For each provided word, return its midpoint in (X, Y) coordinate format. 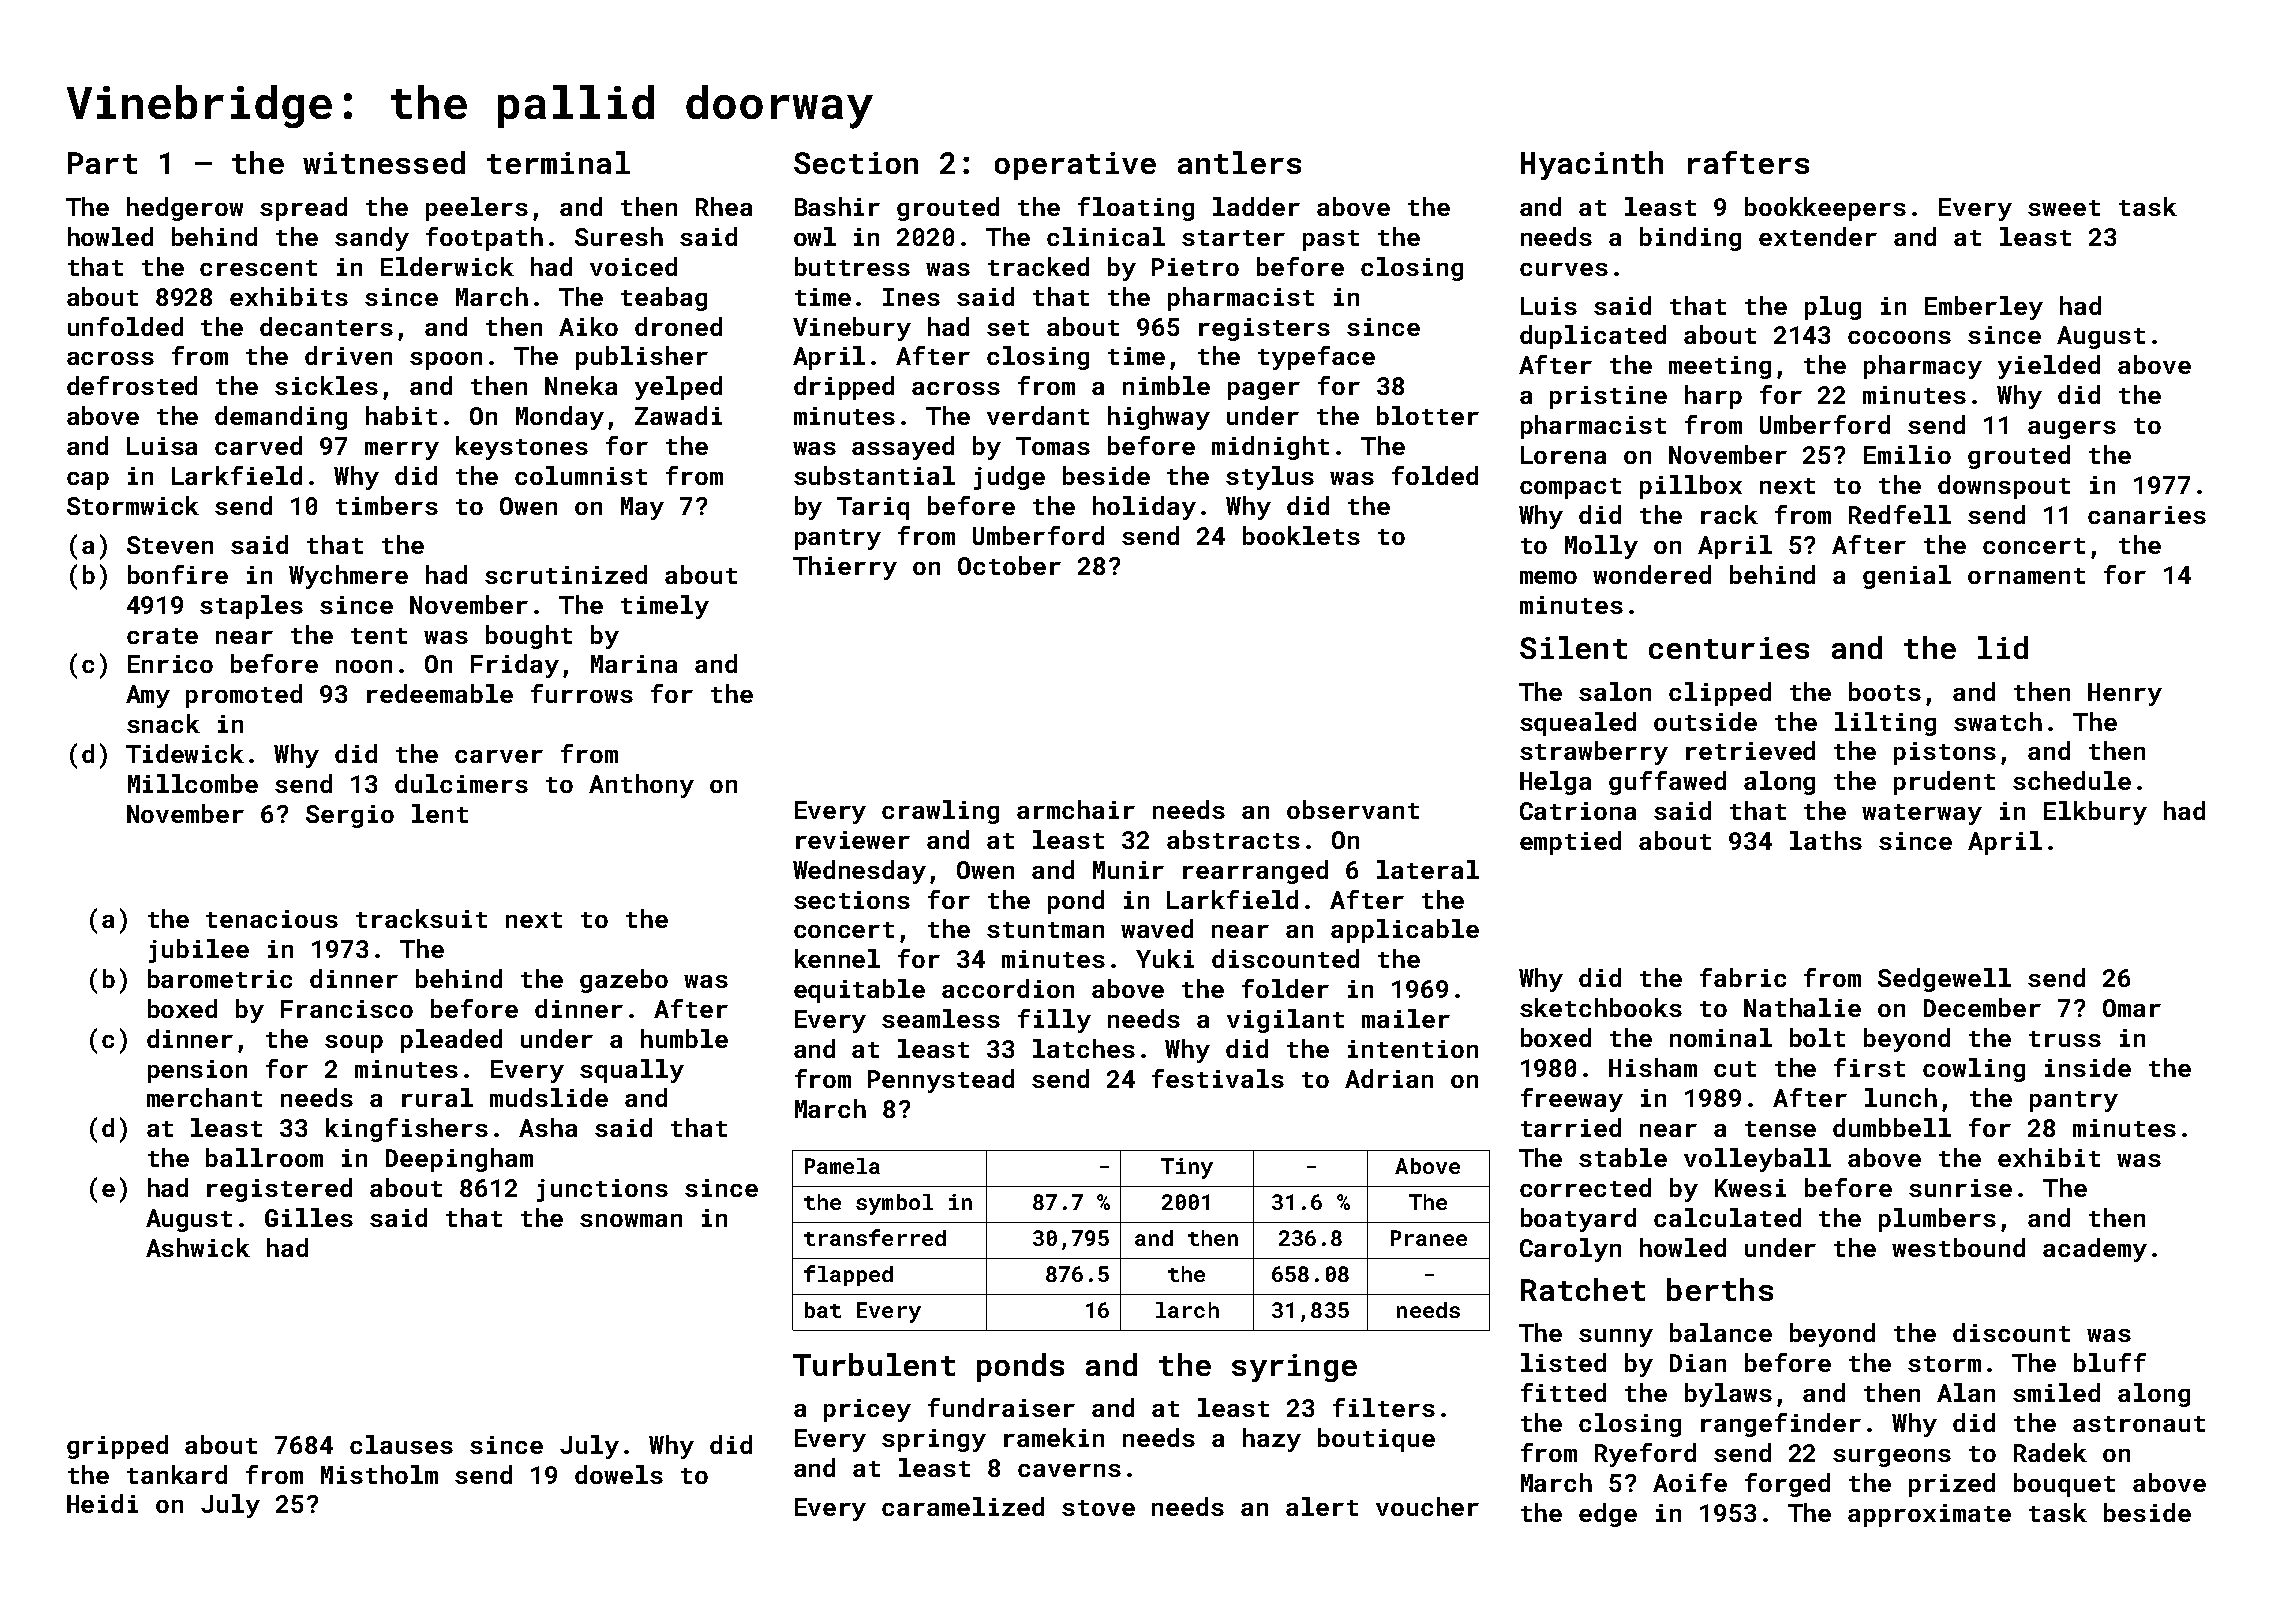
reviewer (853, 840)
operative (1075, 166)
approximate (1929, 1515)
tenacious (272, 919)
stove (1098, 1508)
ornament (2026, 576)
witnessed (384, 162)
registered (279, 1190)
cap (88, 481)
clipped (1720, 694)
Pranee (1429, 1238)
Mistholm (379, 1474)
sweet (2064, 208)
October (1009, 565)
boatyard (1578, 1220)
